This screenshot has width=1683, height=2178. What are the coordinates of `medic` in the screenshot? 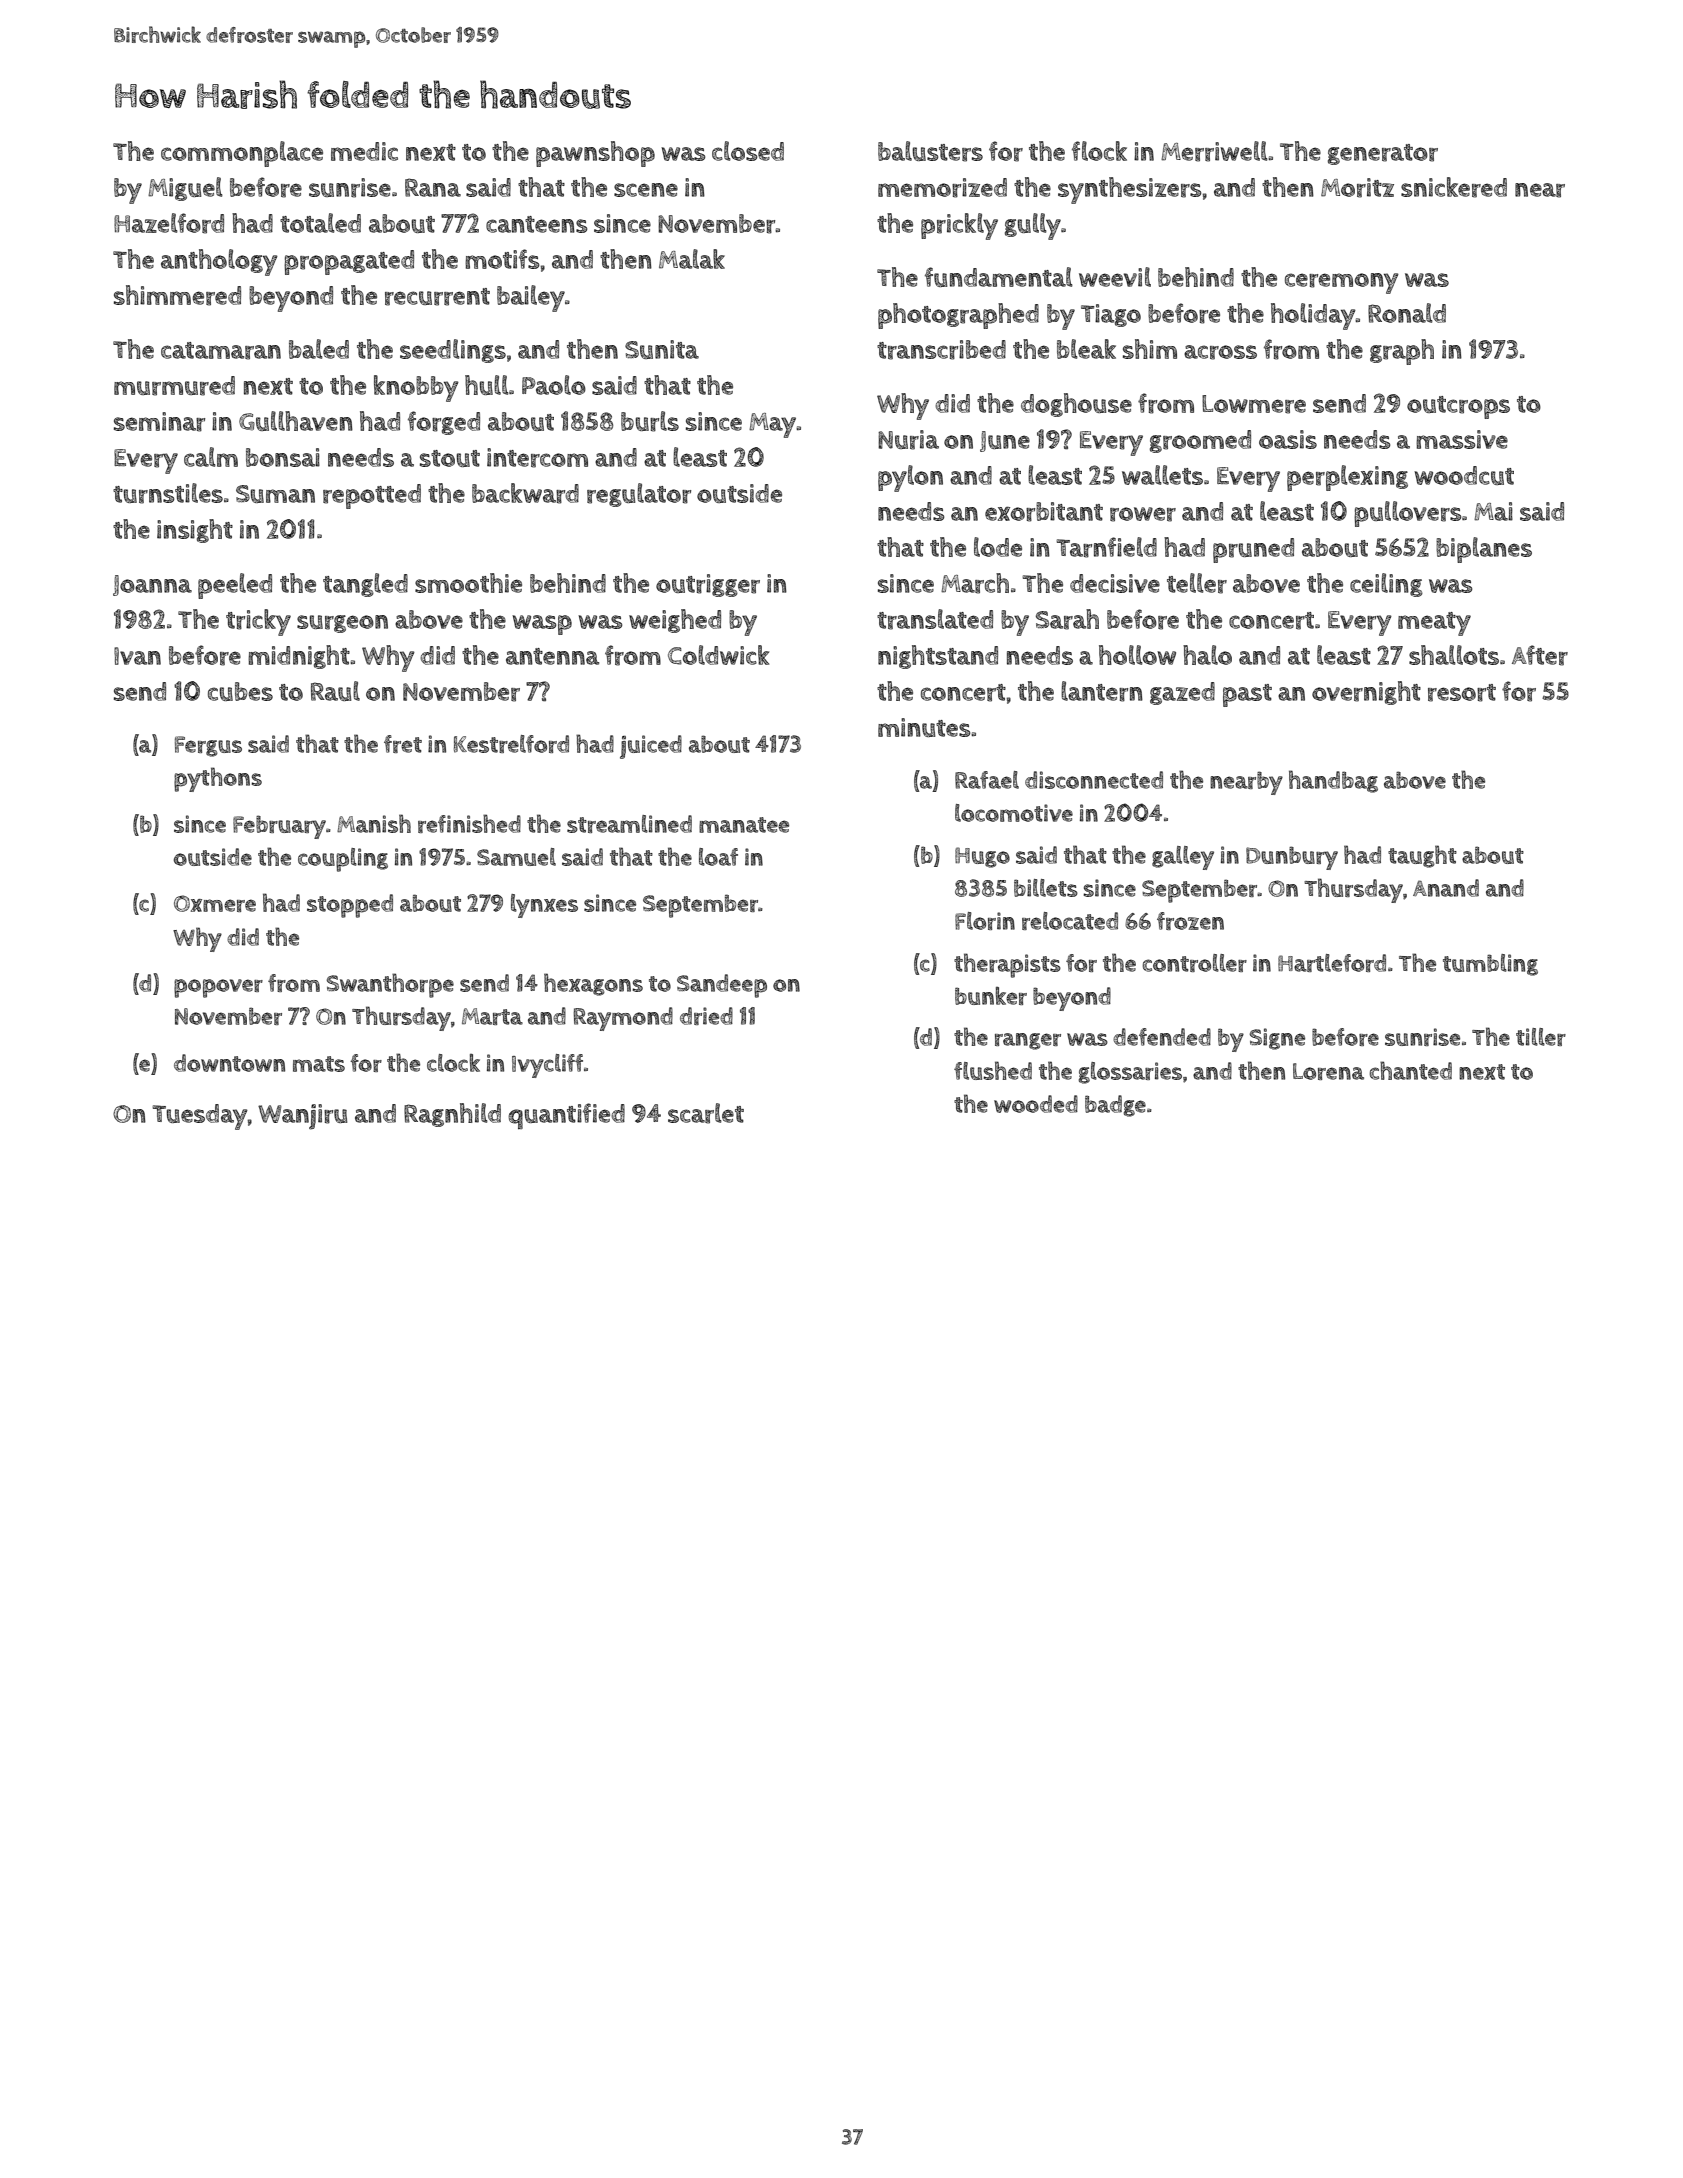 It's located at (364, 151).
